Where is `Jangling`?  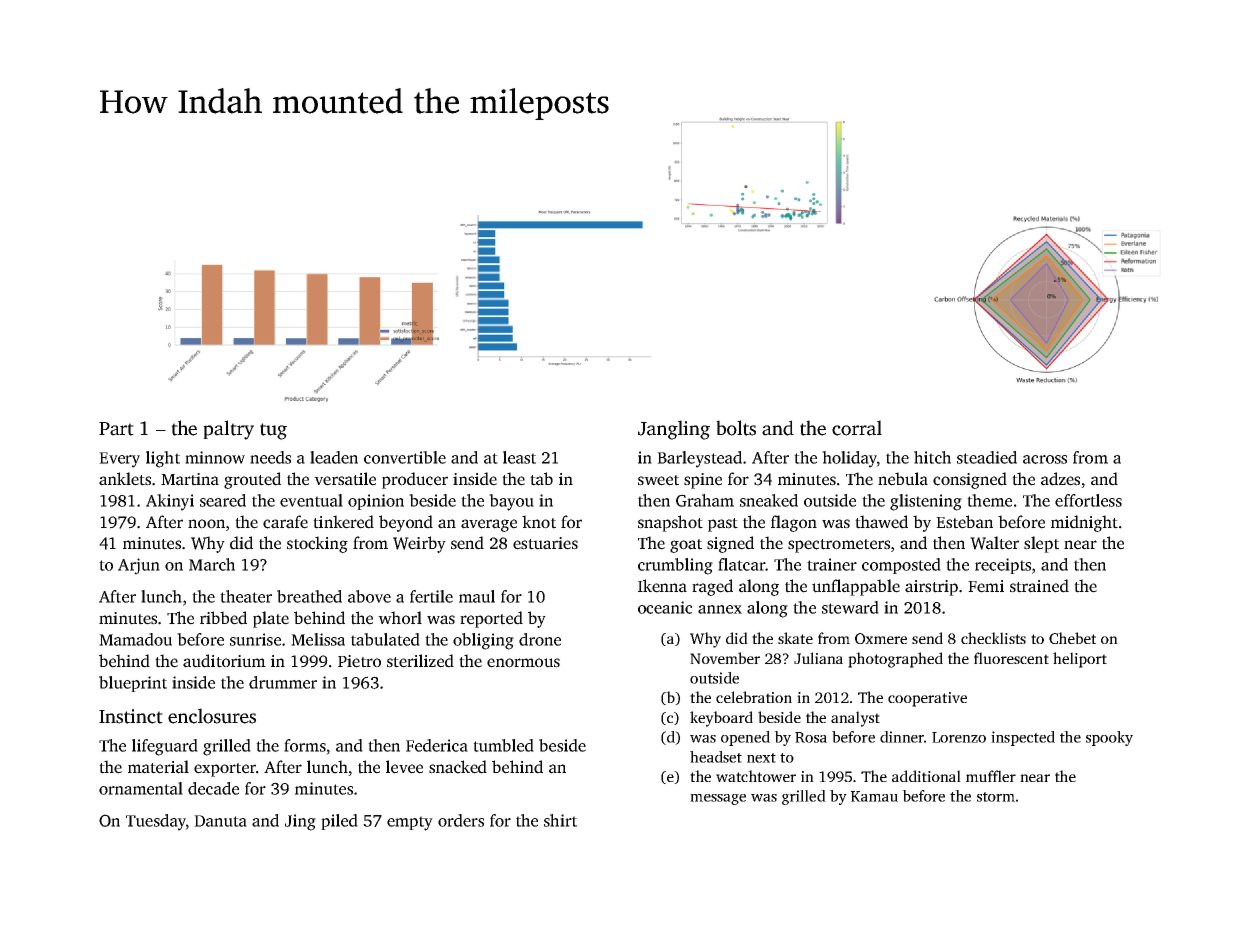 Jangling is located at coordinates (674, 430).
